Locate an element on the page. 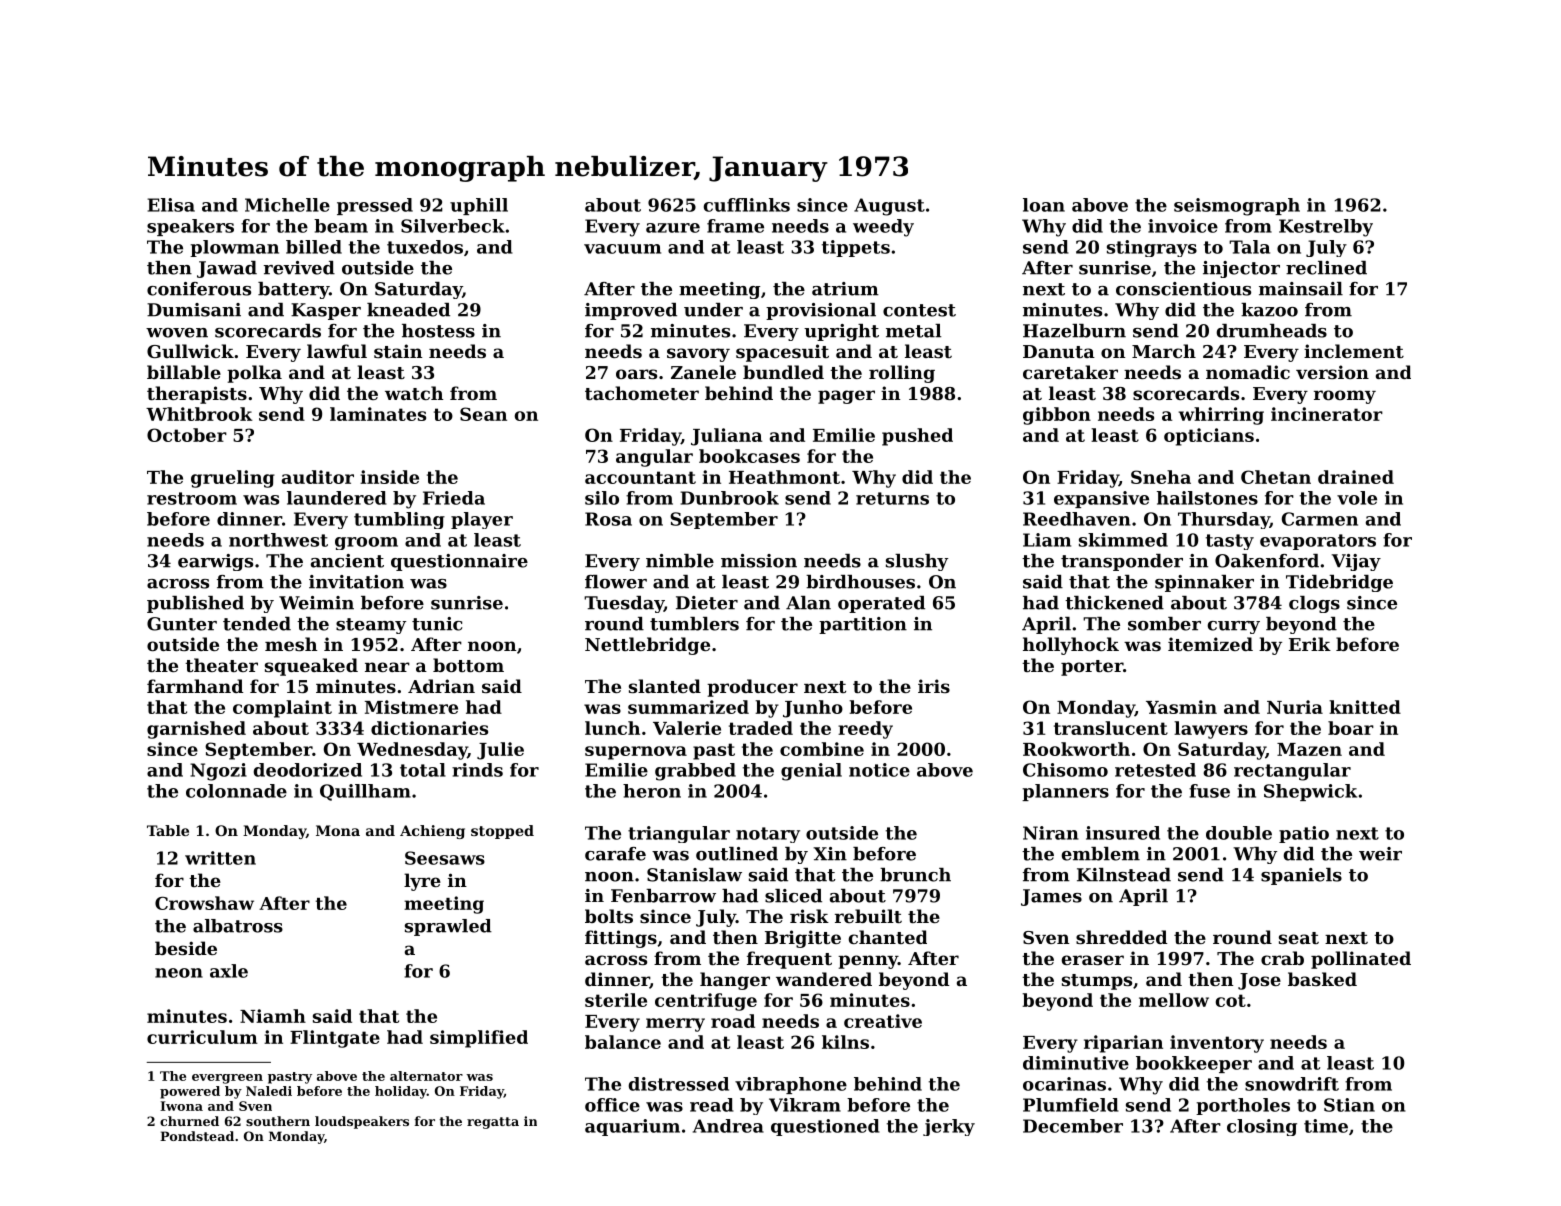 The image size is (1561, 1206). fittings is located at coordinates (621, 939).
